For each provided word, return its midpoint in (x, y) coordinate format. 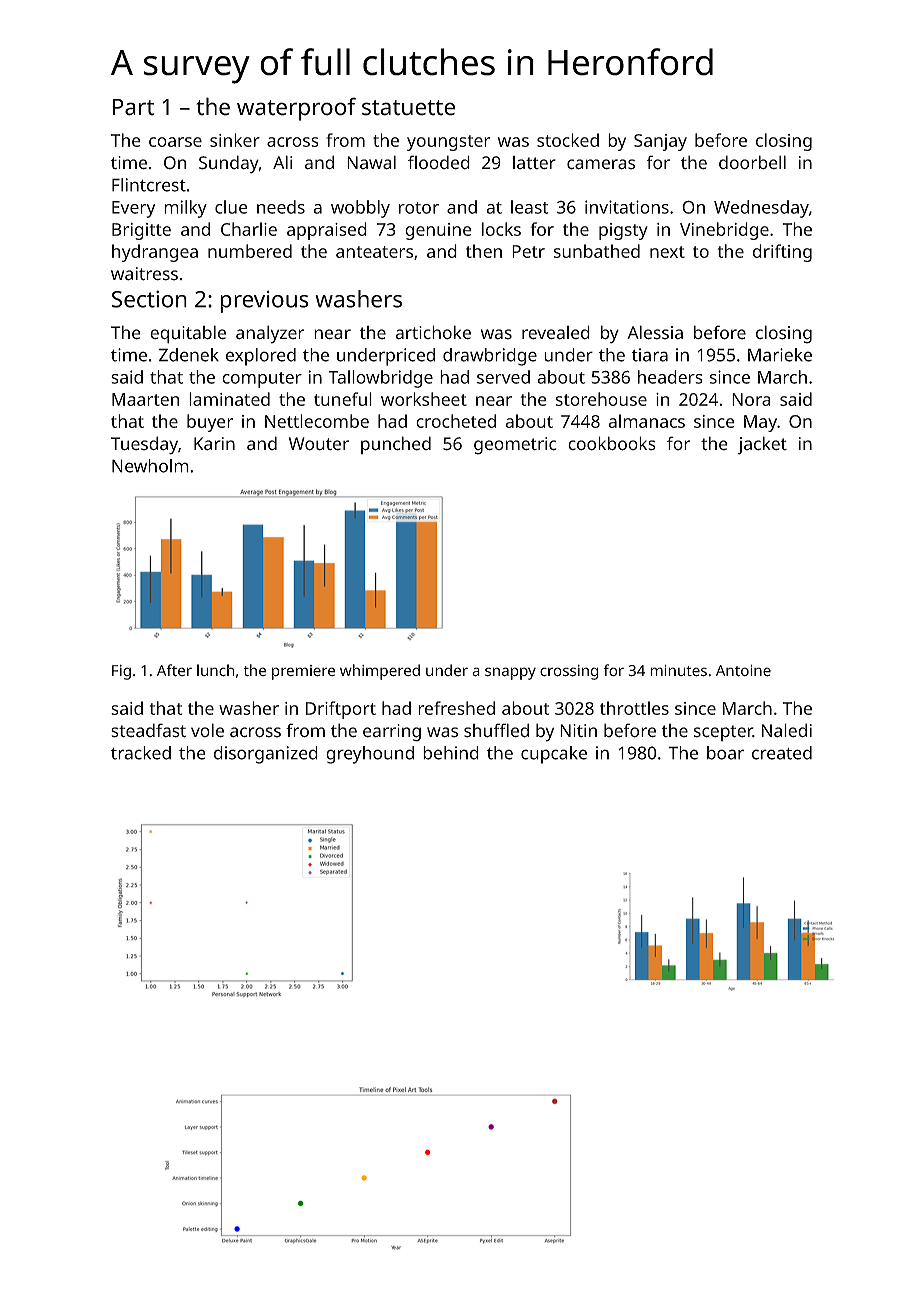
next (667, 252)
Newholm (150, 466)
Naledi (787, 730)
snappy (510, 673)
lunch (216, 670)
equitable (188, 334)
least (529, 207)
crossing (569, 672)
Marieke (780, 355)
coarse (175, 142)
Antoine (743, 671)
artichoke (433, 332)
